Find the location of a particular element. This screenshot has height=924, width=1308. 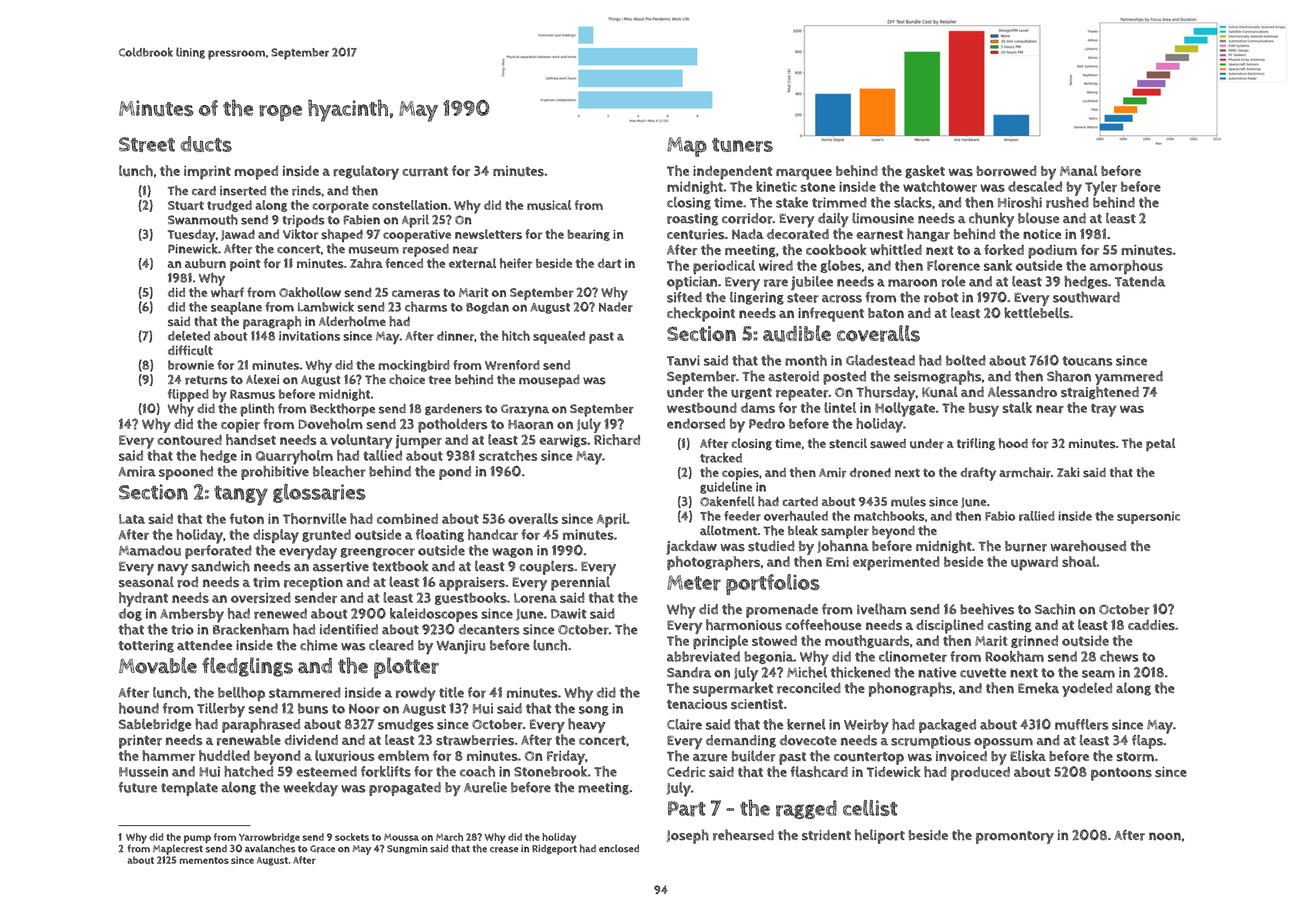

disciplined is located at coordinates (950, 626).
